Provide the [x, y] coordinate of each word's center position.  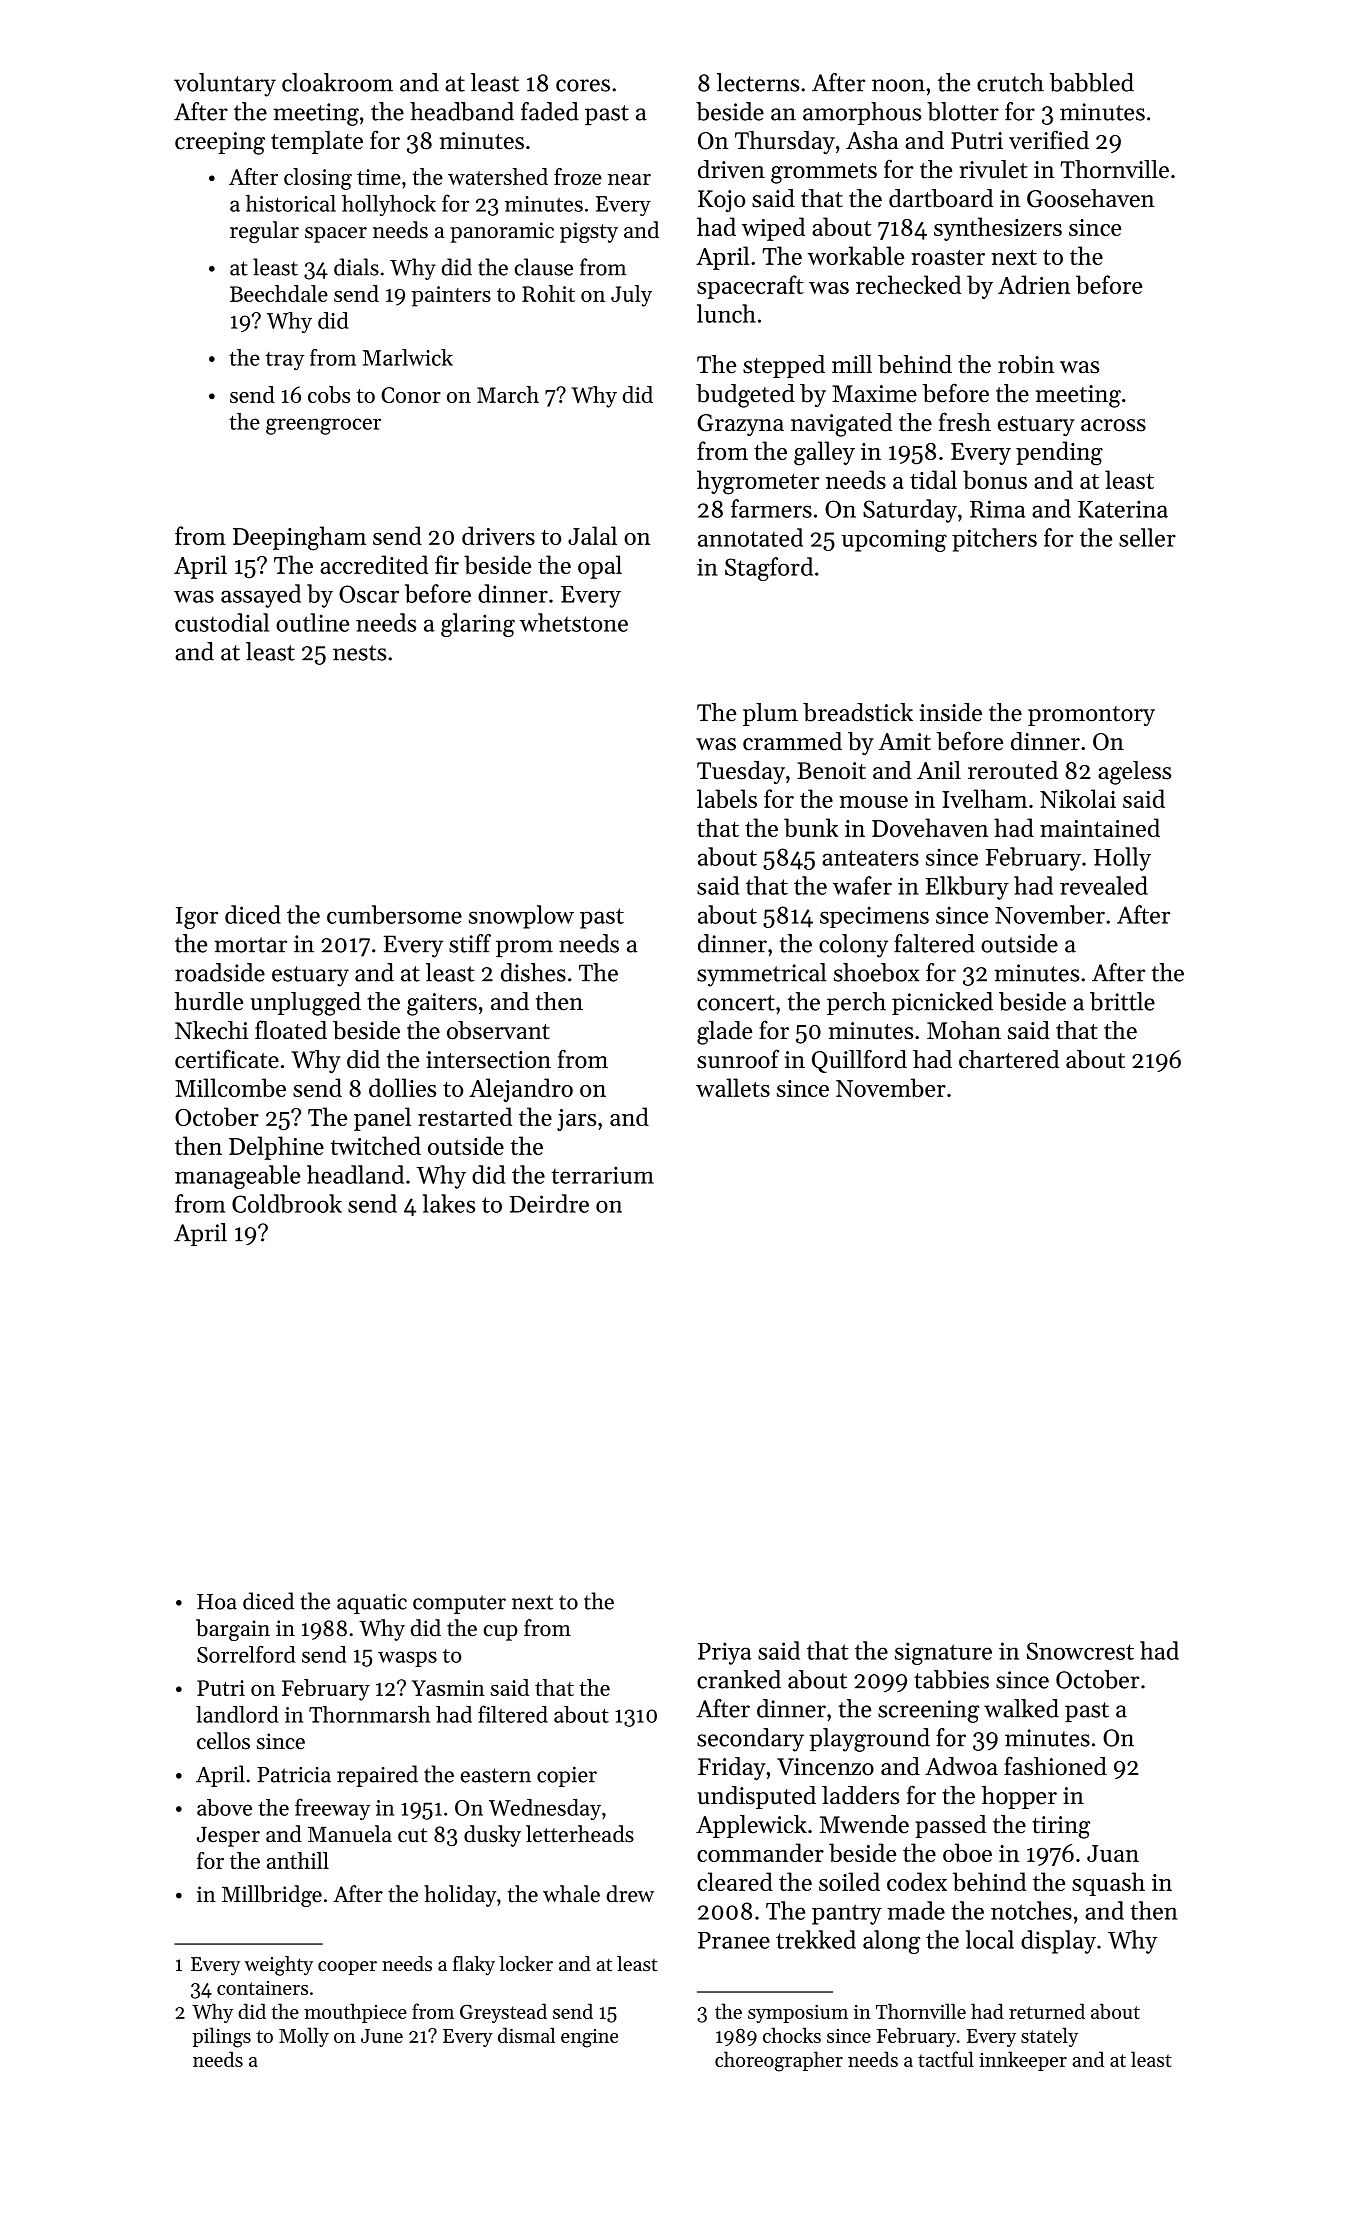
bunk [811, 827]
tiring [1061, 1827]
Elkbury [967, 888]
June [382, 2036]
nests [359, 653]
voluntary [225, 85]
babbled [1092, 82]
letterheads [580, 1834]
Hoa [217, 1602]
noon [898, 85]
